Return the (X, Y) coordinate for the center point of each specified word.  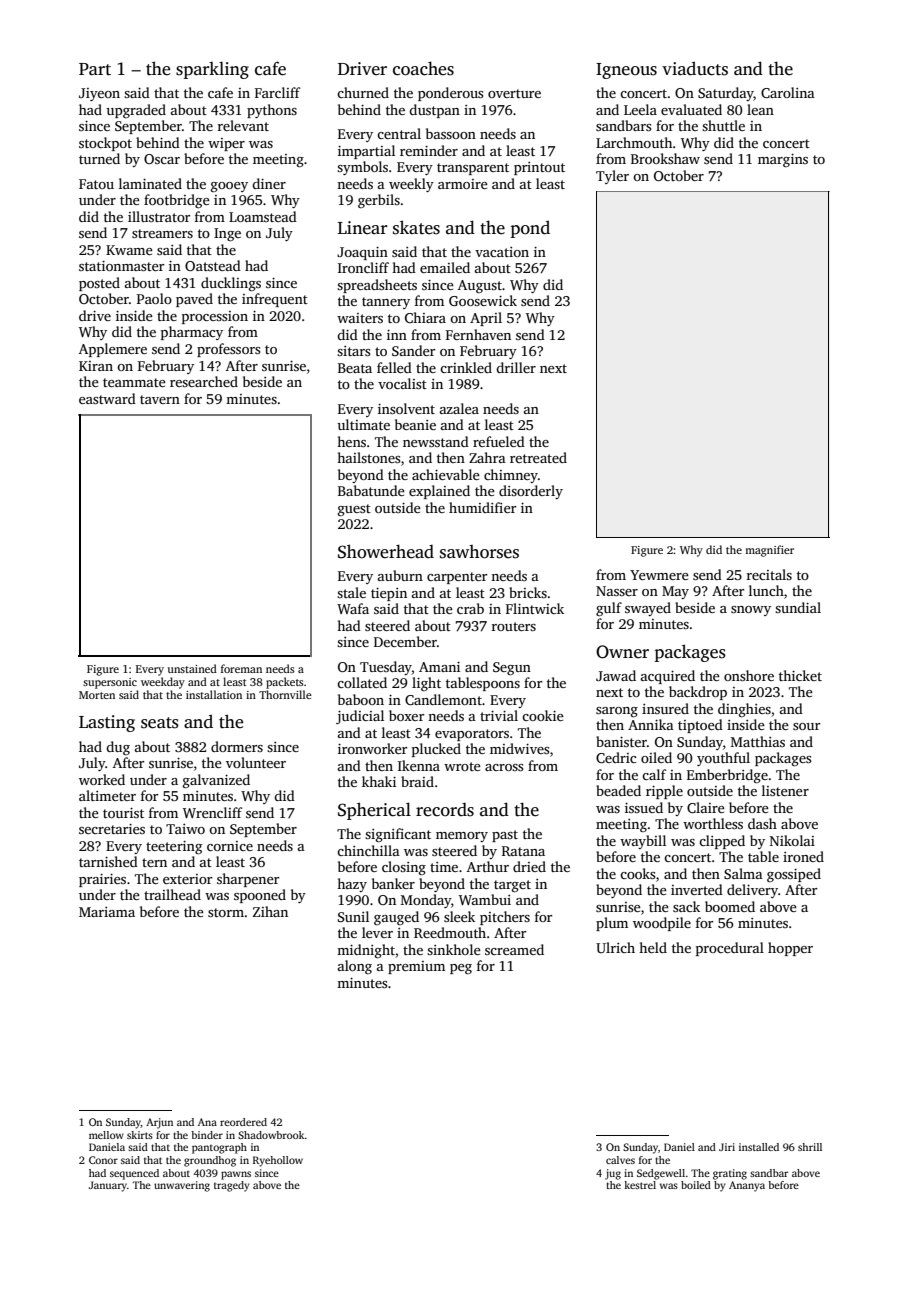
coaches (423, 68)
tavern (160, 399)
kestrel (640, 1185)
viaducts (695, 68)
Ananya (747, 1186)
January (108, 1186)
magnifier (769, 551)
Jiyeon (99, 94)
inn (397, 335)
